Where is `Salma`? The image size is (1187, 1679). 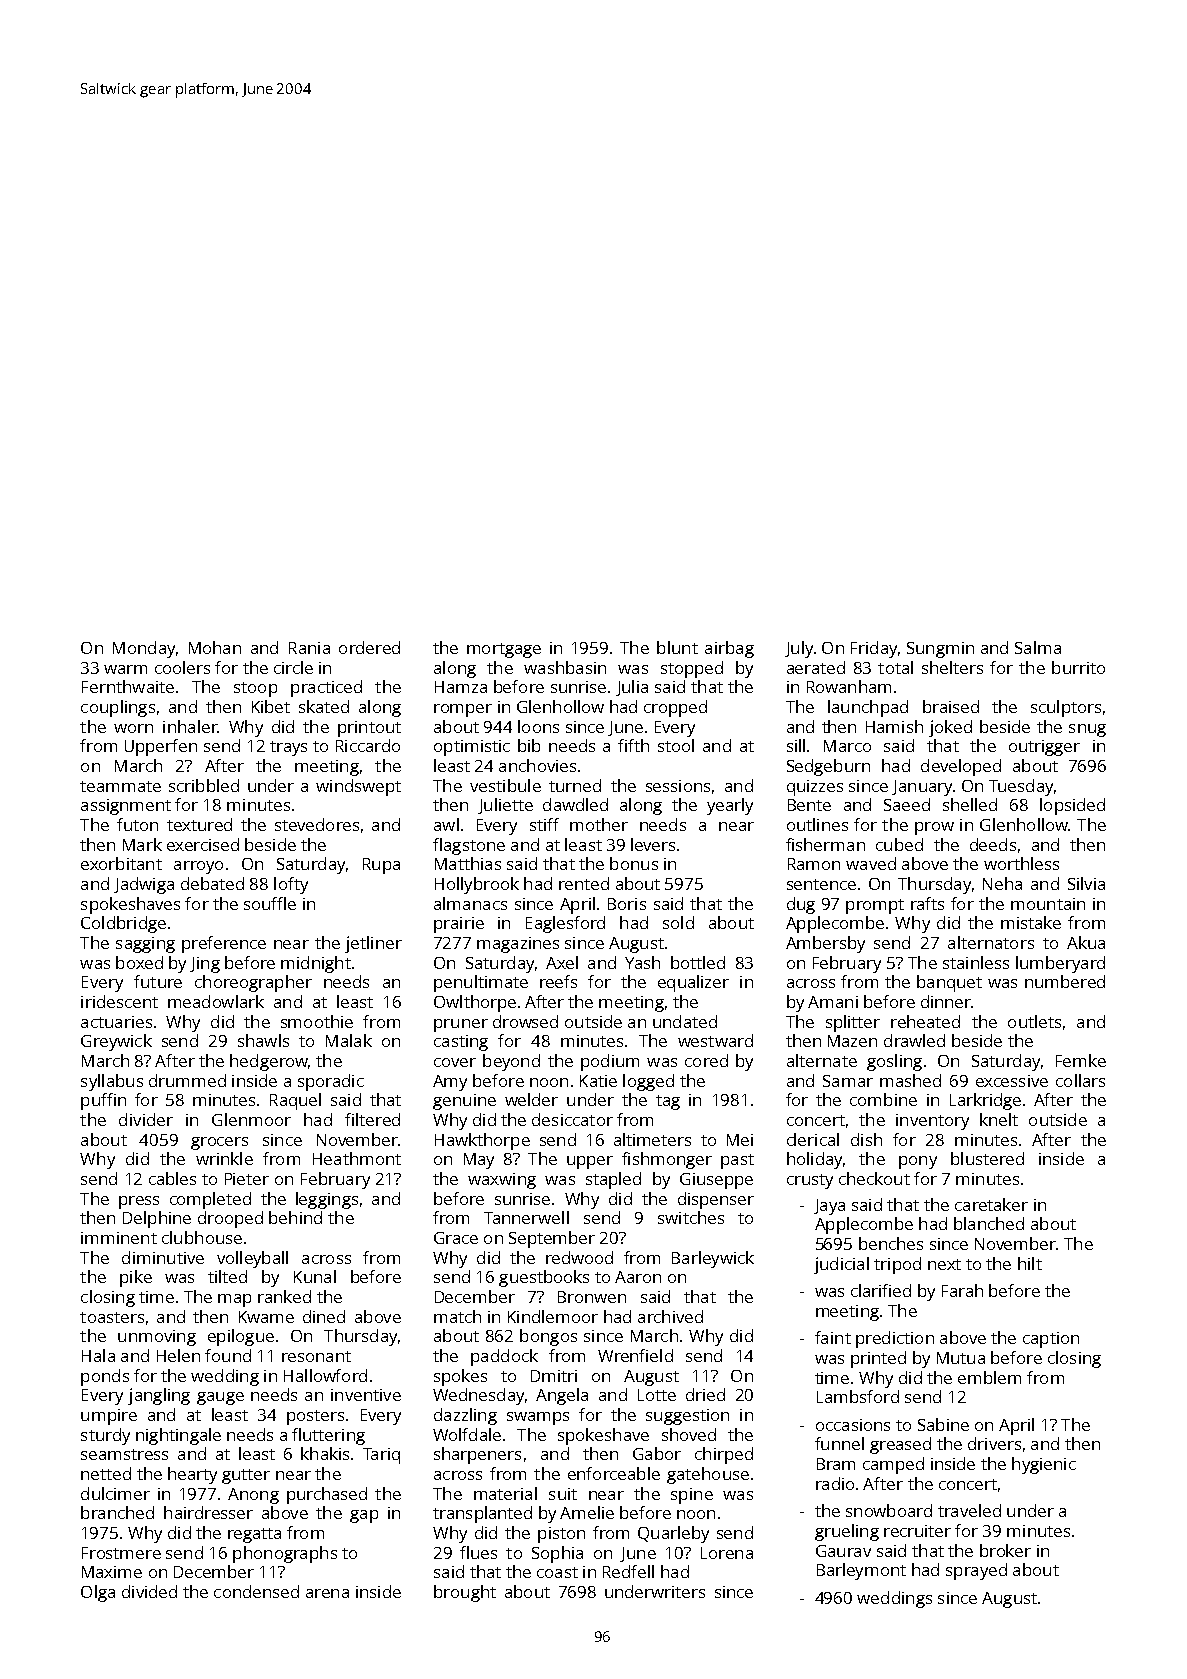 Salma is located at coordinates (1038, 647).
